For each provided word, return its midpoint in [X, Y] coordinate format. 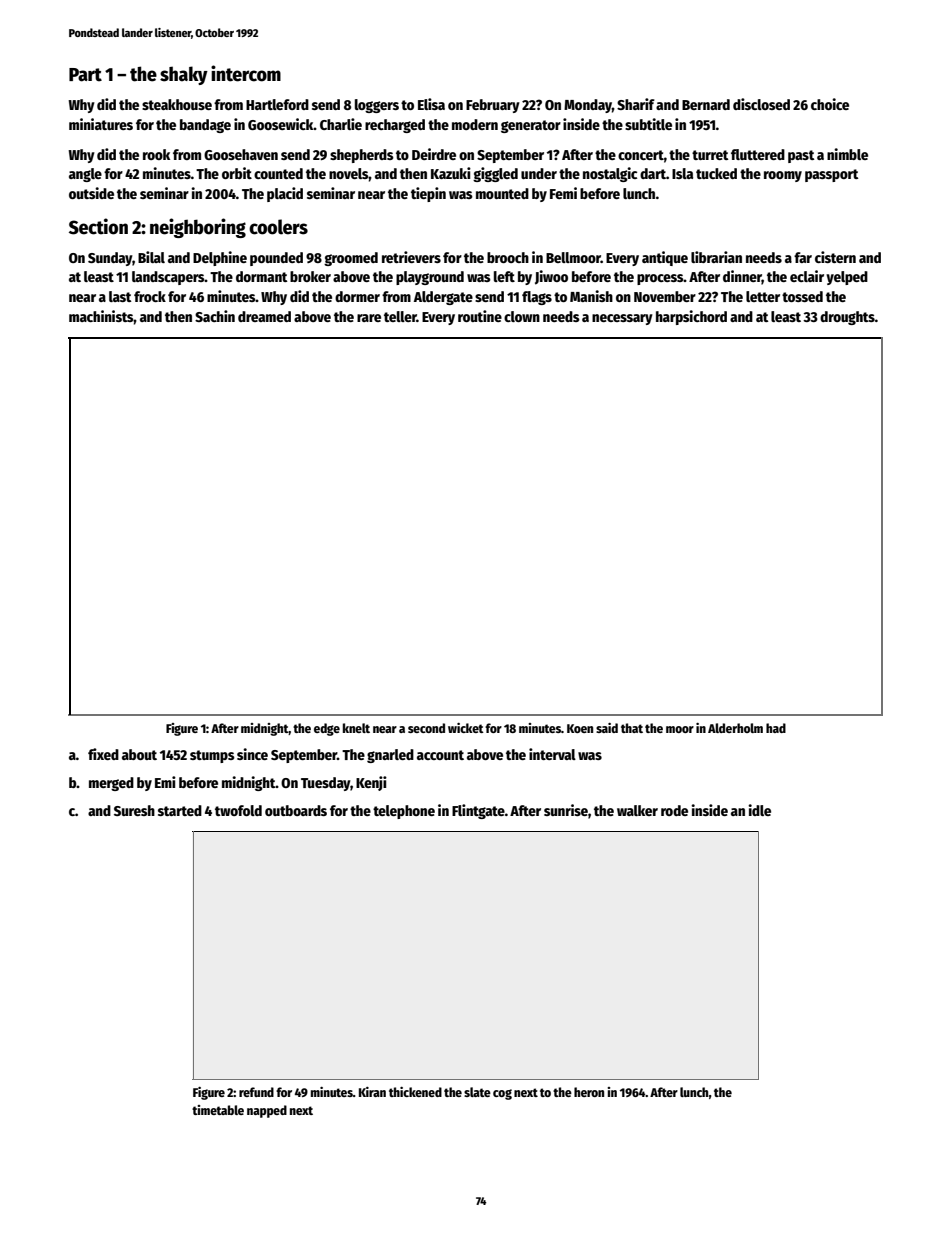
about [139, 754]
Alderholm [735, 728]
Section [98, 226]
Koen [580, 728]
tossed [802, 296]
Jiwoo [551, 277]
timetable [218, 1110]
